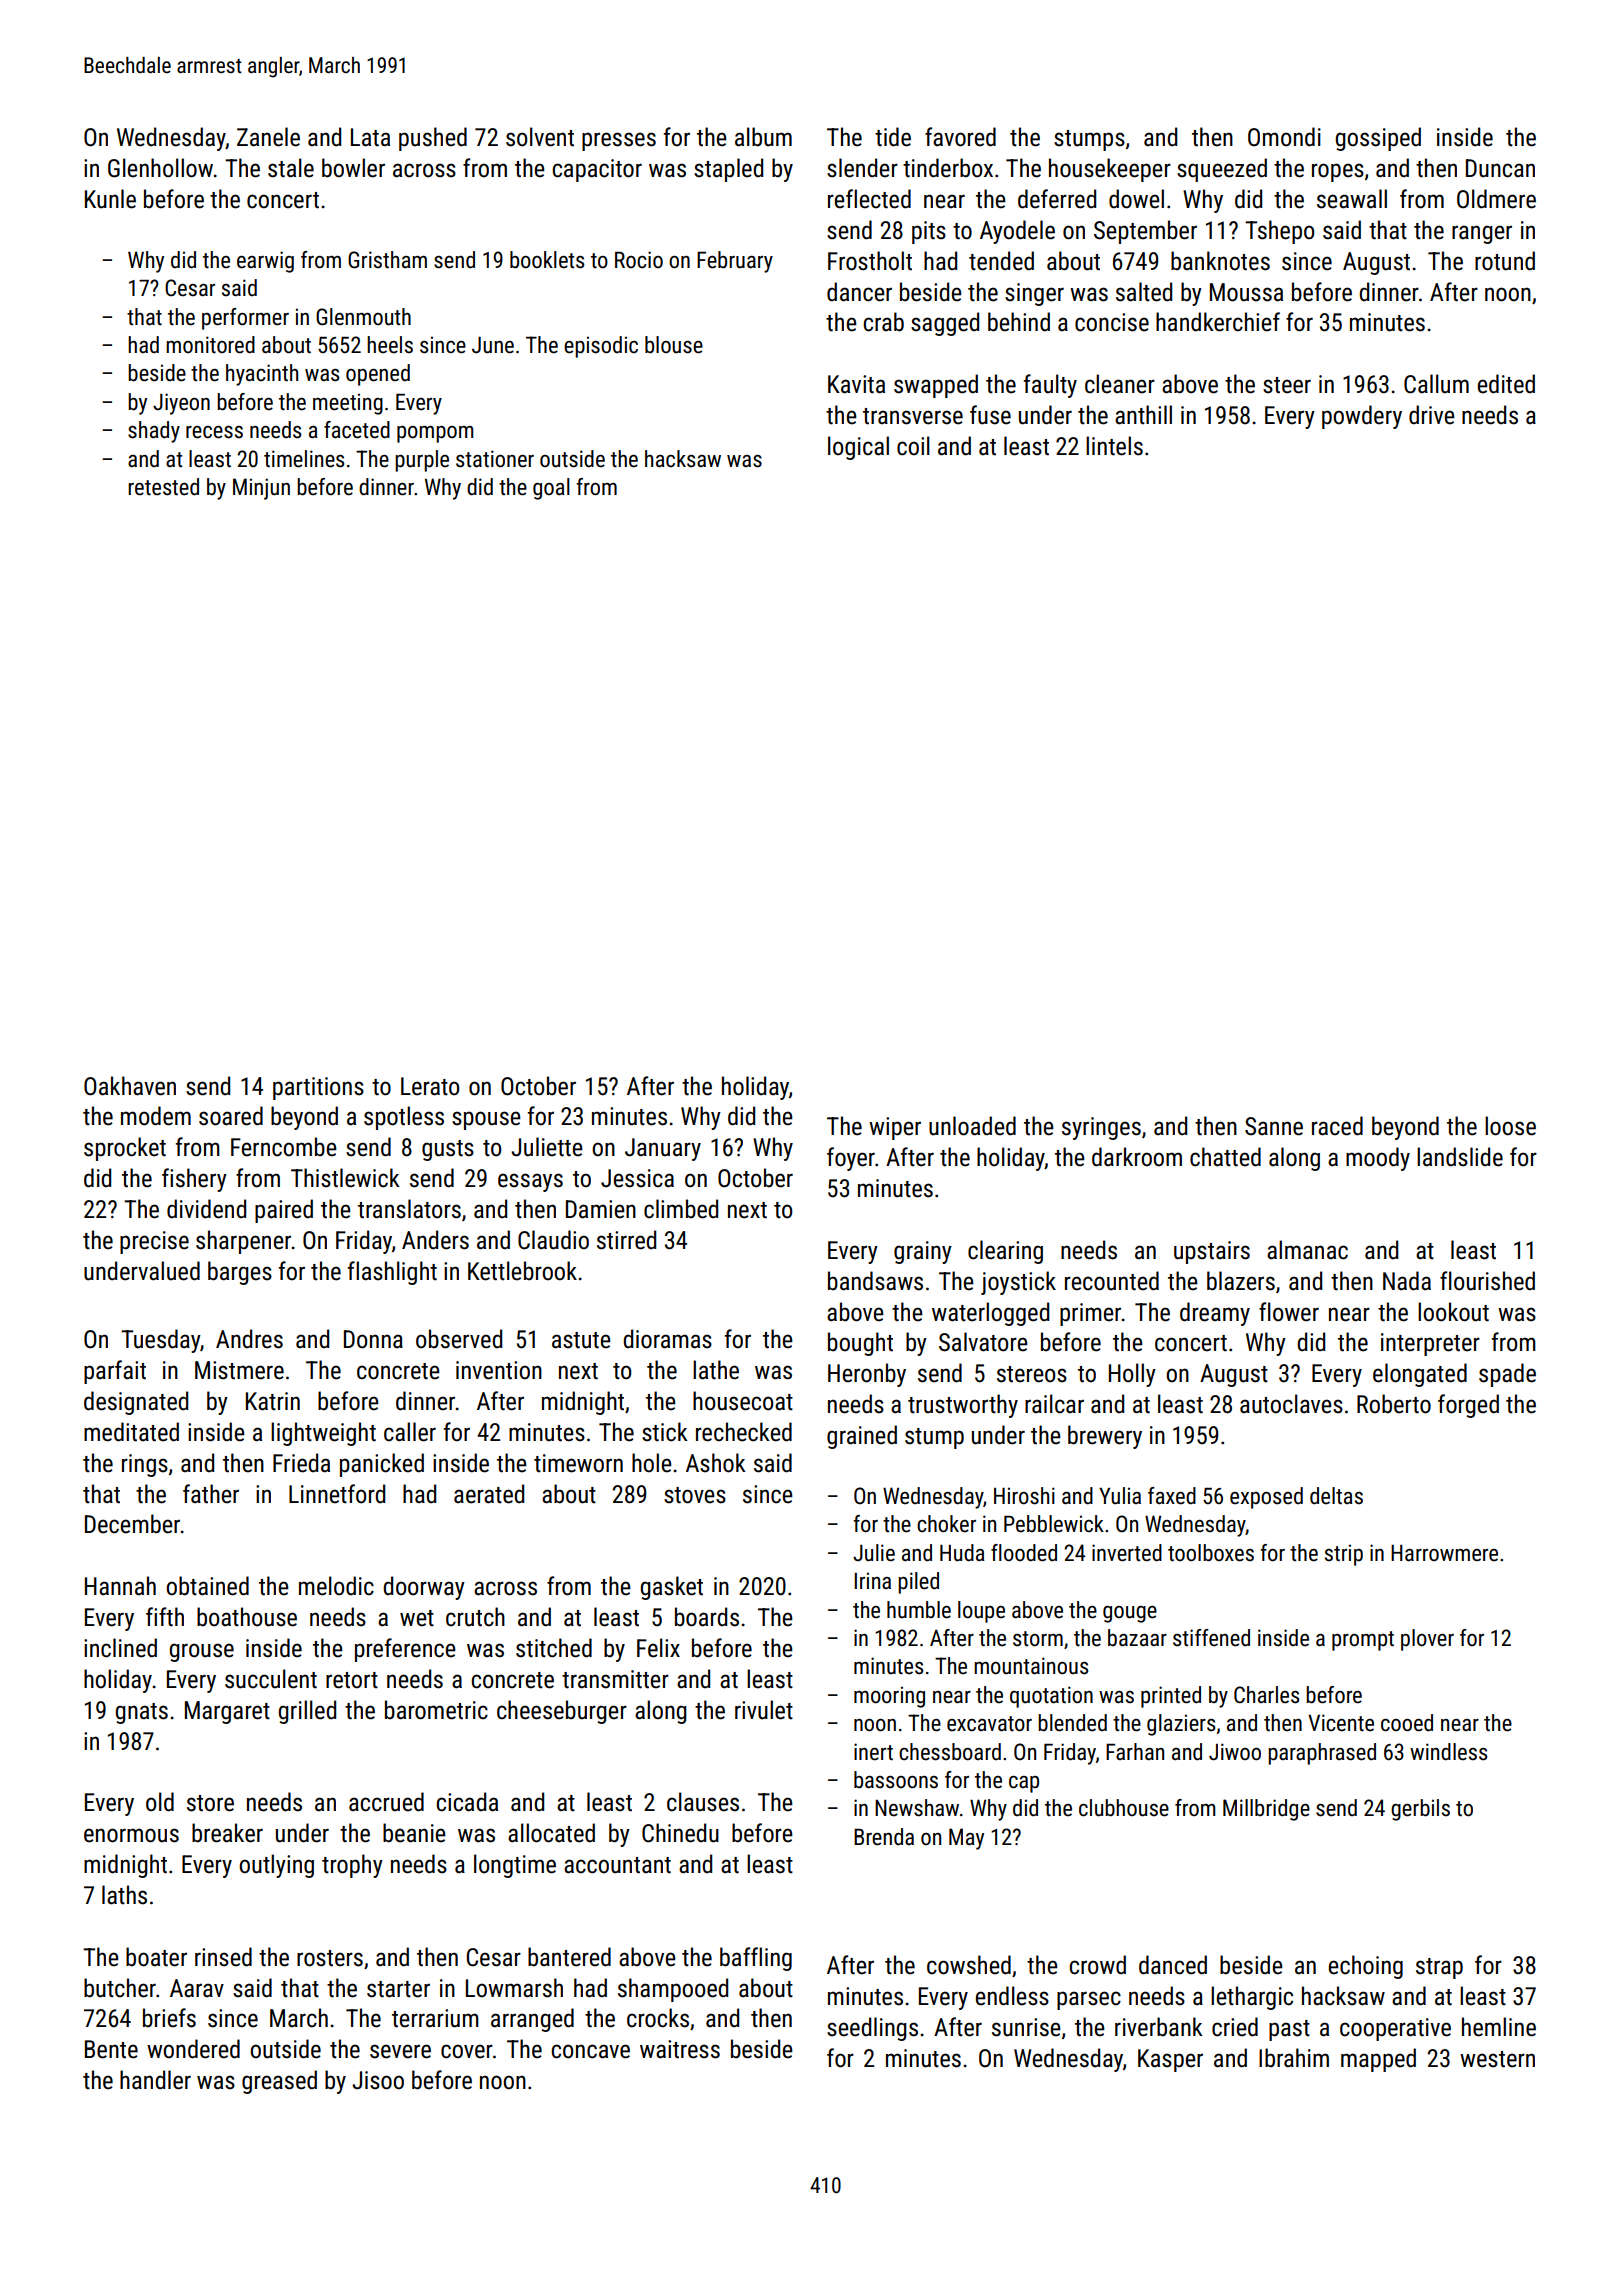 The width and height of the image is (1620, 2292). I want to click on Omondi, so click(1284, 137).
